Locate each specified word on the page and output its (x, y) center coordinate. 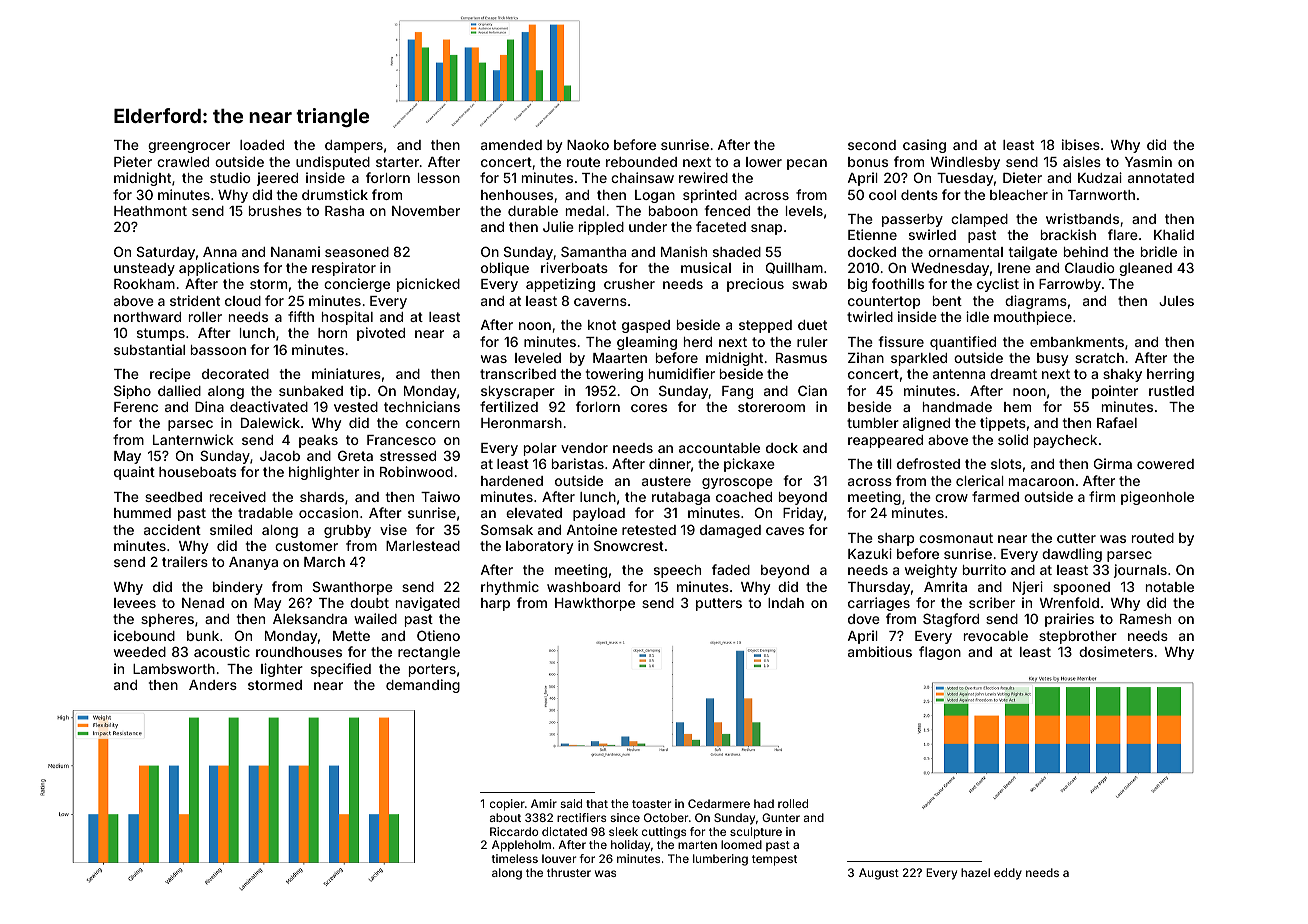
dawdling (1072, 555)
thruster (569, 872)
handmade (957, 407)
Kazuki (870, 553)
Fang (737, 392)
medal (585, 211)
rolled (793, 803)
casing (924, 146)
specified (341, 670)
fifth (301, 316)
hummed (142, 513)
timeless (515, 858)
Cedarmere (719, 803)
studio (230, 177)
